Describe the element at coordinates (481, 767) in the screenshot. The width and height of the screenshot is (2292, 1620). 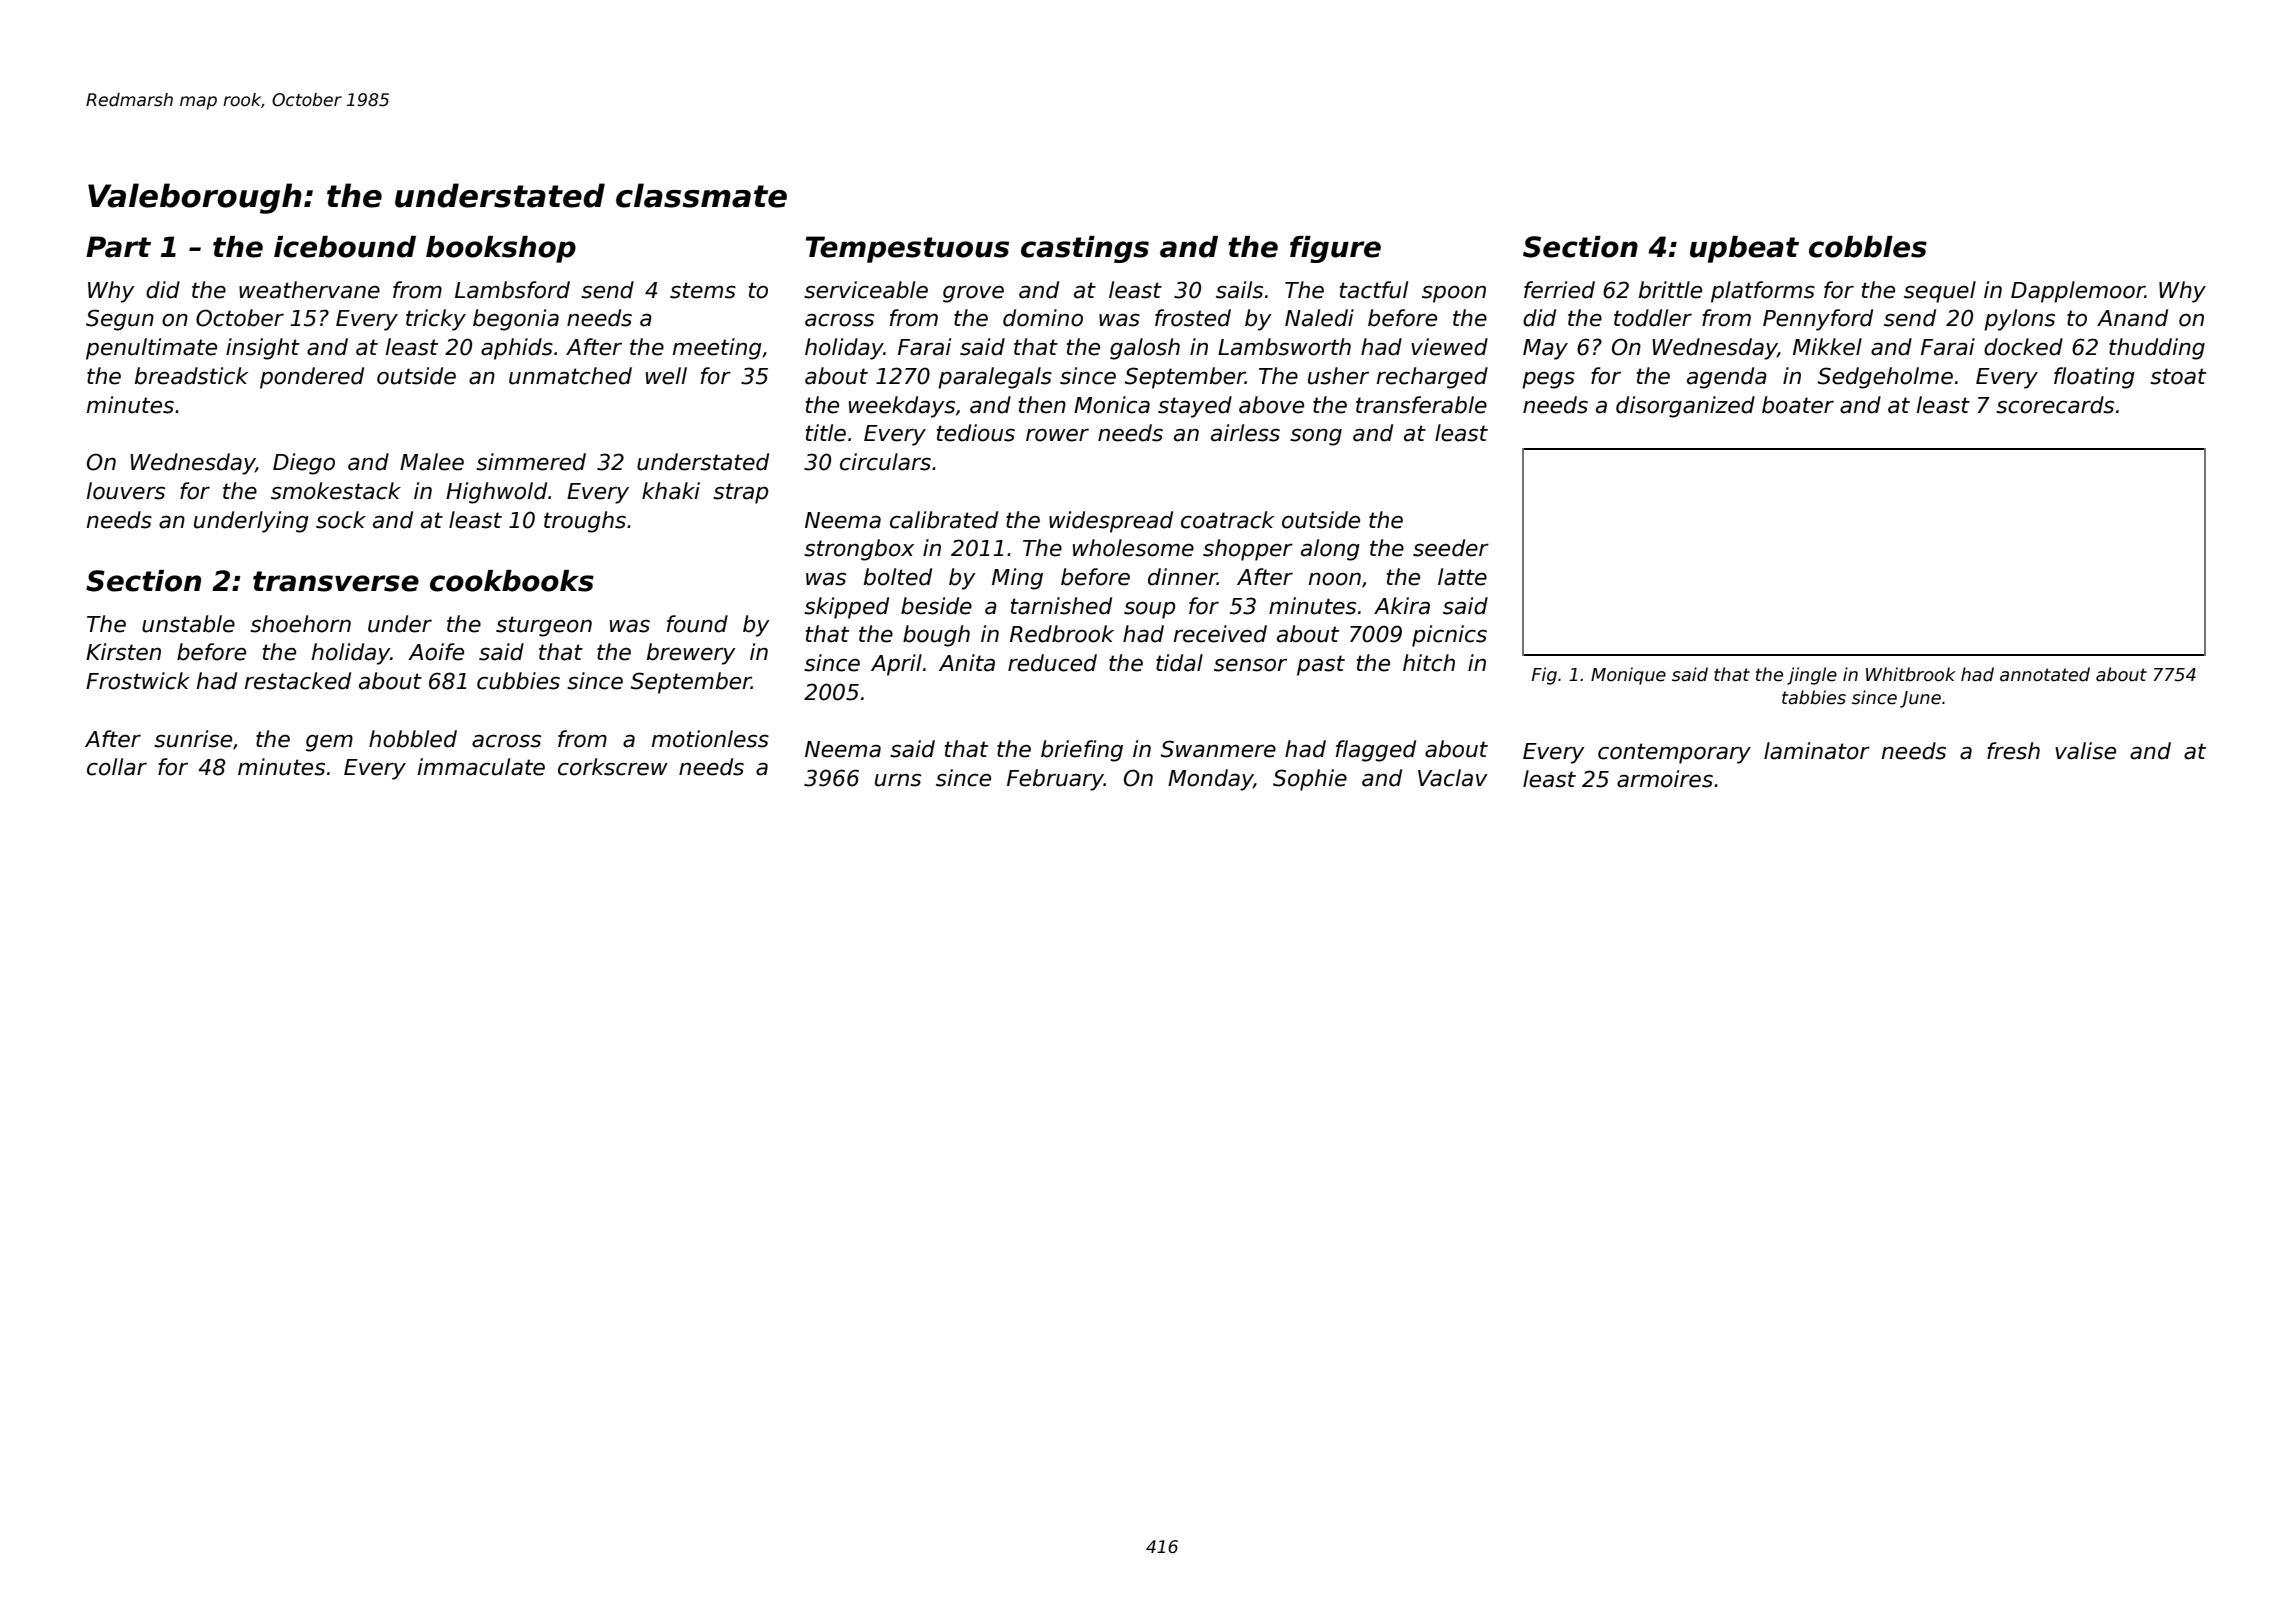
I see `immaculate` at that location.
